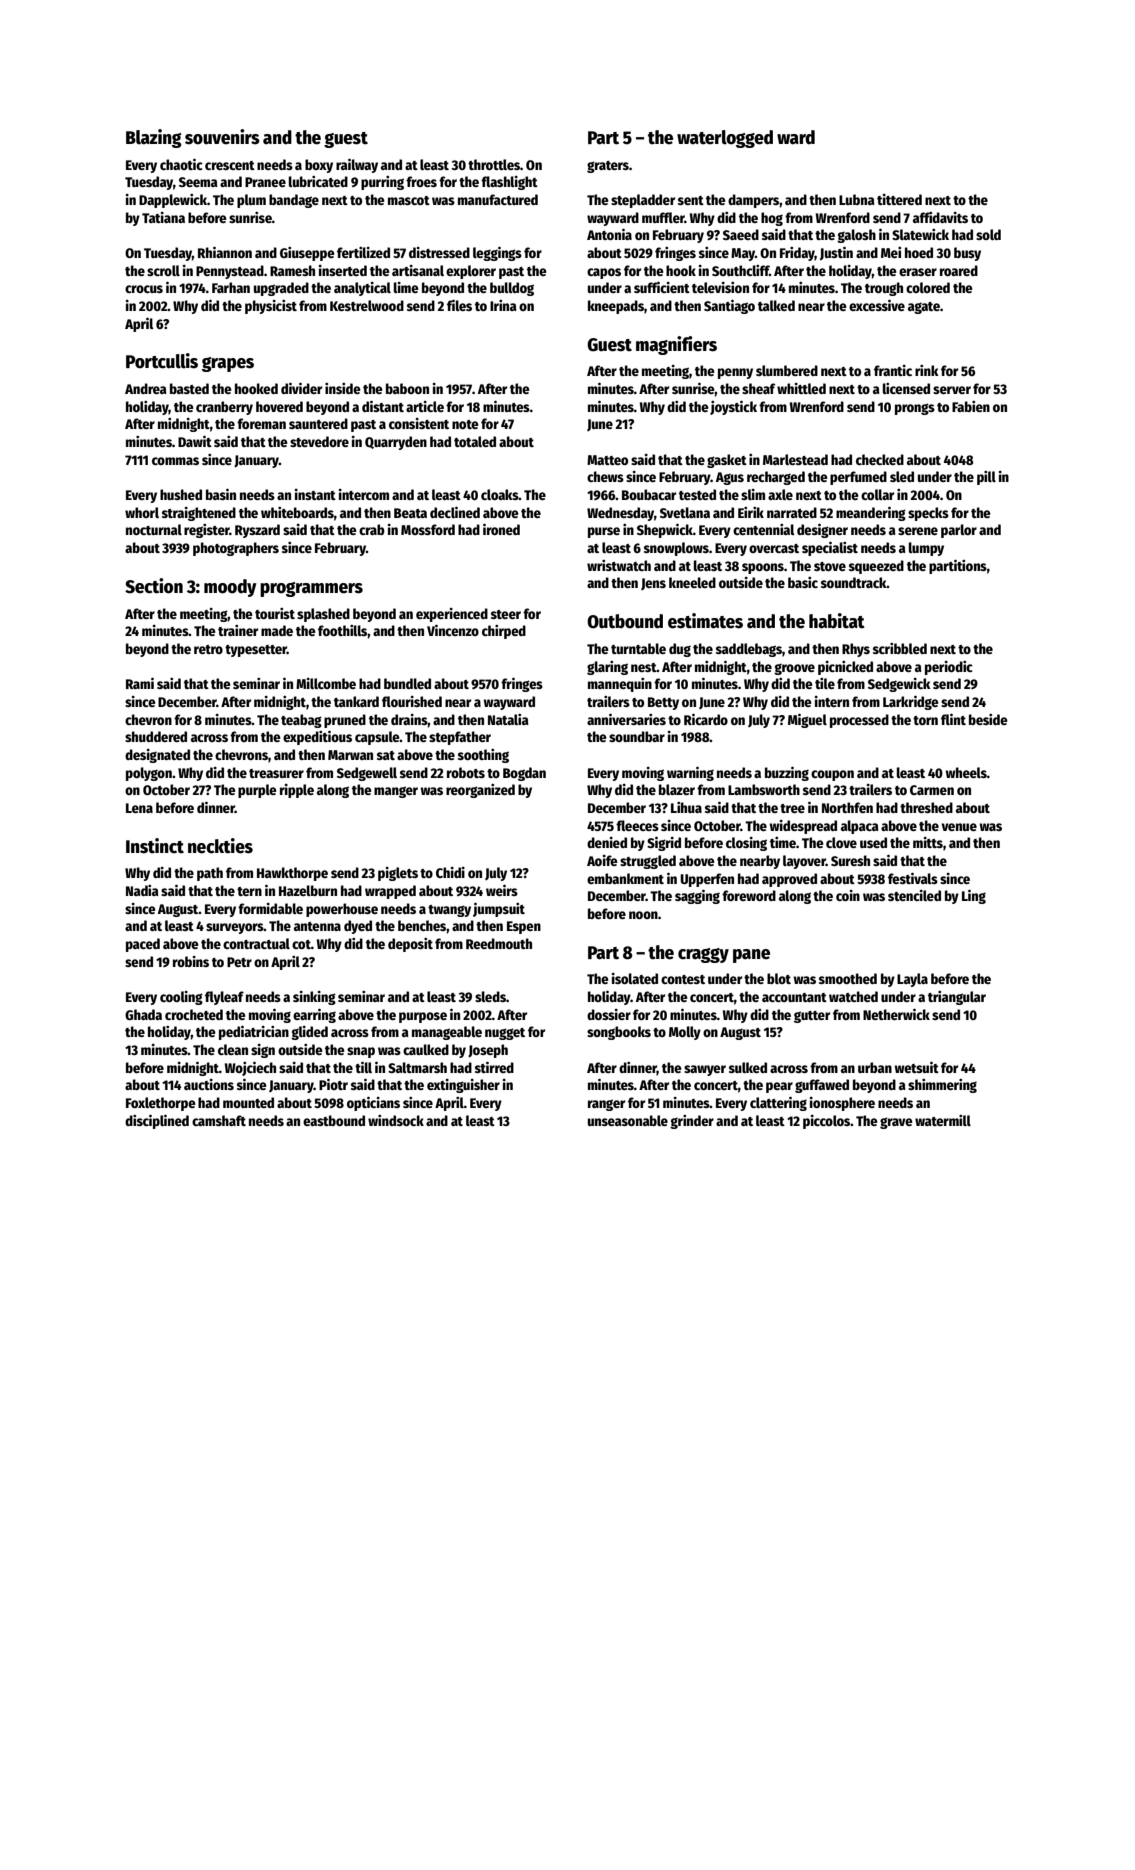 The width and height of the screenshot is (1135, 1870). What do you see at coordinates (221, 494) in the screenshot?
I see `basin` at bounding box center [221, 494].
